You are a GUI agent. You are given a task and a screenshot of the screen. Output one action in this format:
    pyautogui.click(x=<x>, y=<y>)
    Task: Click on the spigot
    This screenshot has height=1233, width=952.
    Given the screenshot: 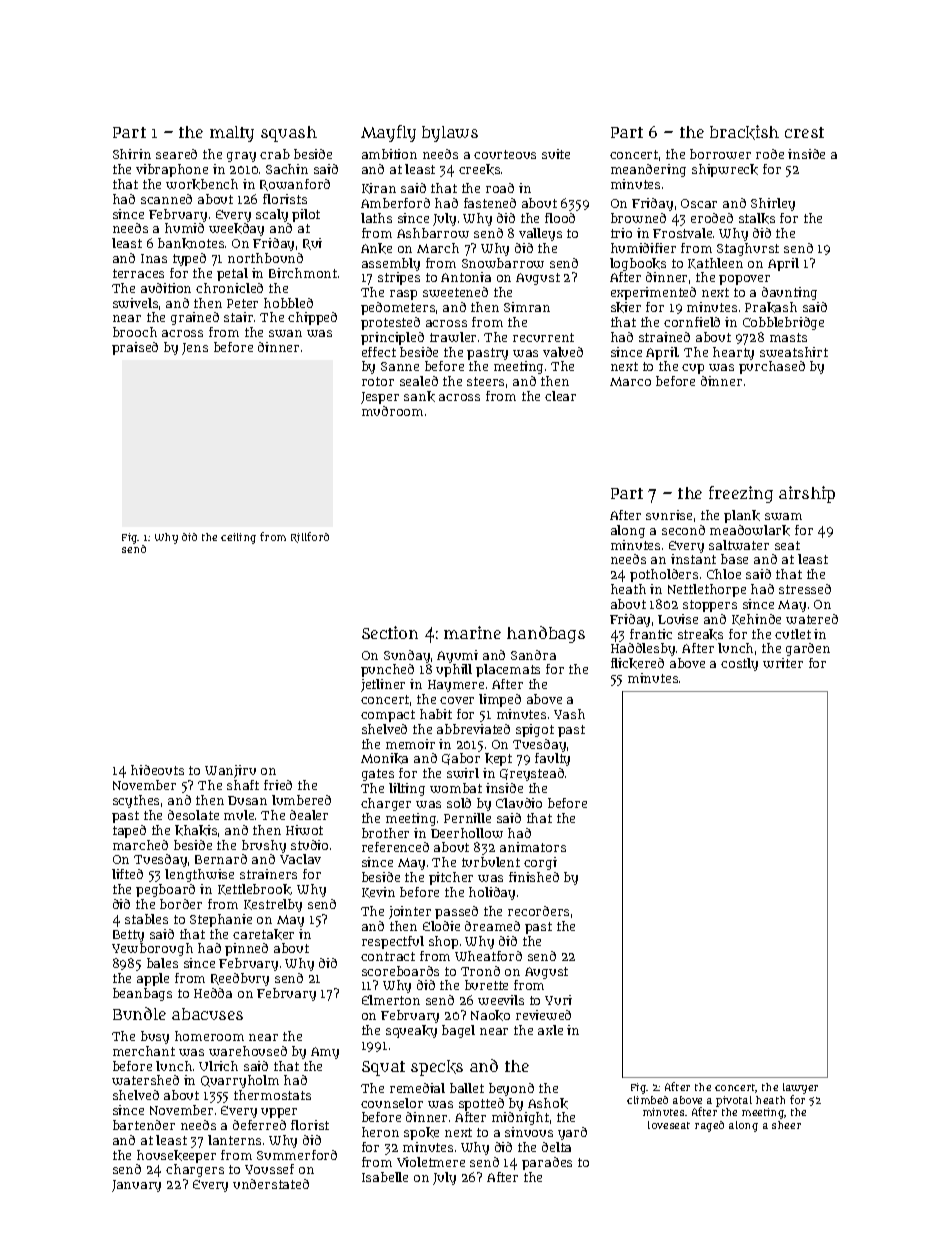 What is the action you would take?
    pyautogui.click(x=535, y=730)
